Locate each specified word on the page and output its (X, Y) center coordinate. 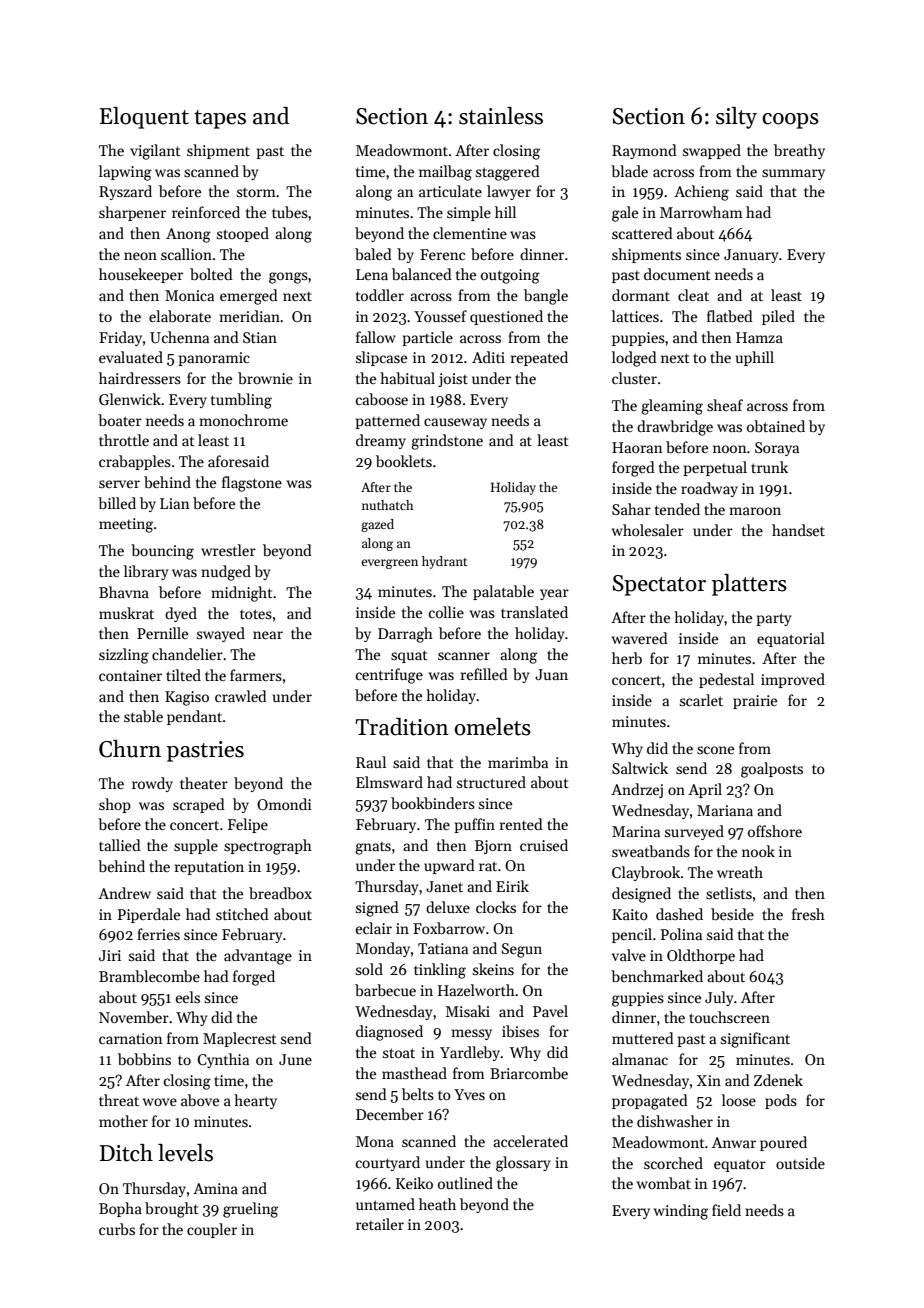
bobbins (144, 1059)
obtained (776, 426)
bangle (546, 297)
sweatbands (651, 851)
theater (204, 783)
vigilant (155, 152)
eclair (374, 928)
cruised (544, 845)
